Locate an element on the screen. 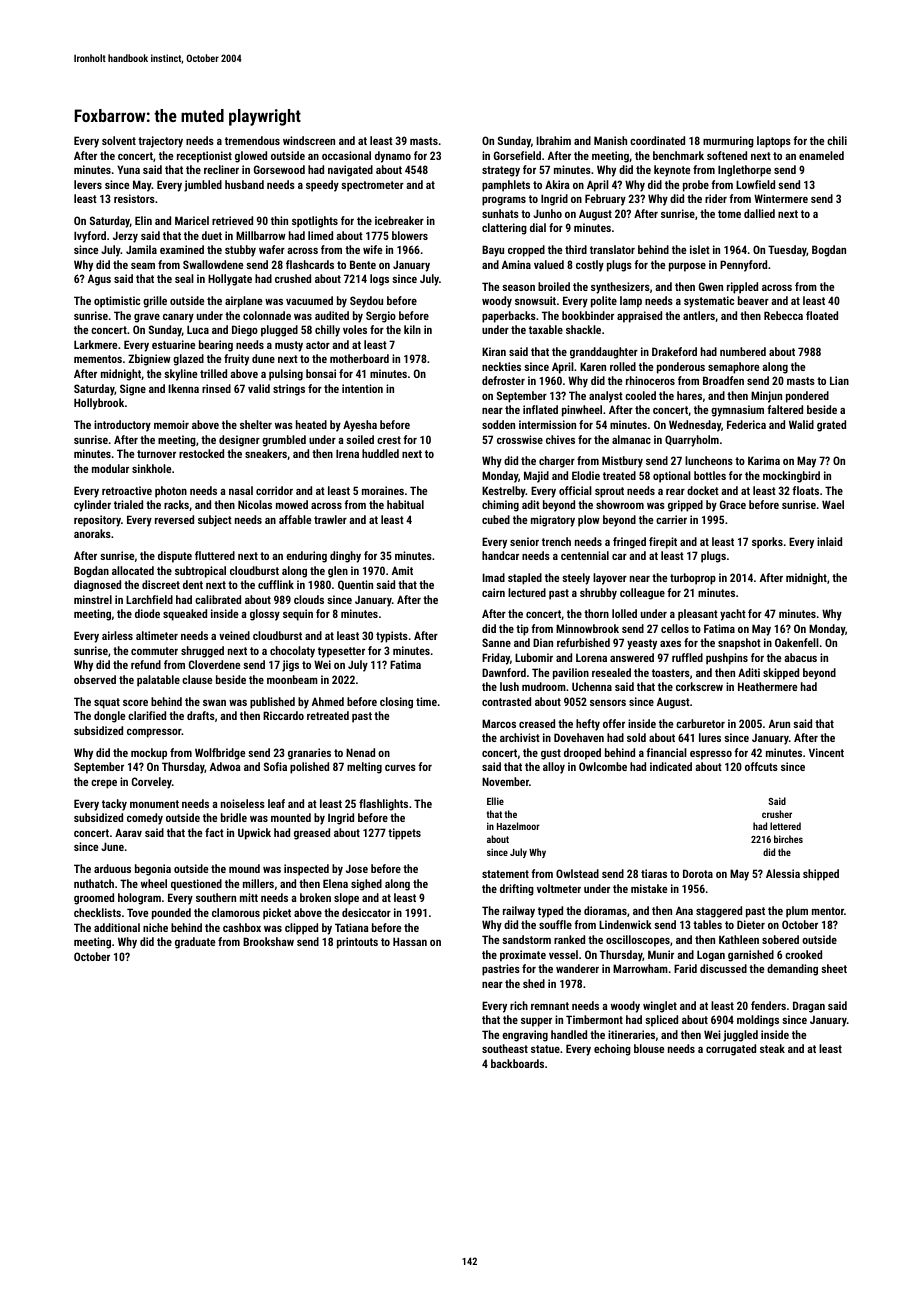 The height and width of the screenshot is (1308, 924). backboards is located at coordinates (517, 1063).
